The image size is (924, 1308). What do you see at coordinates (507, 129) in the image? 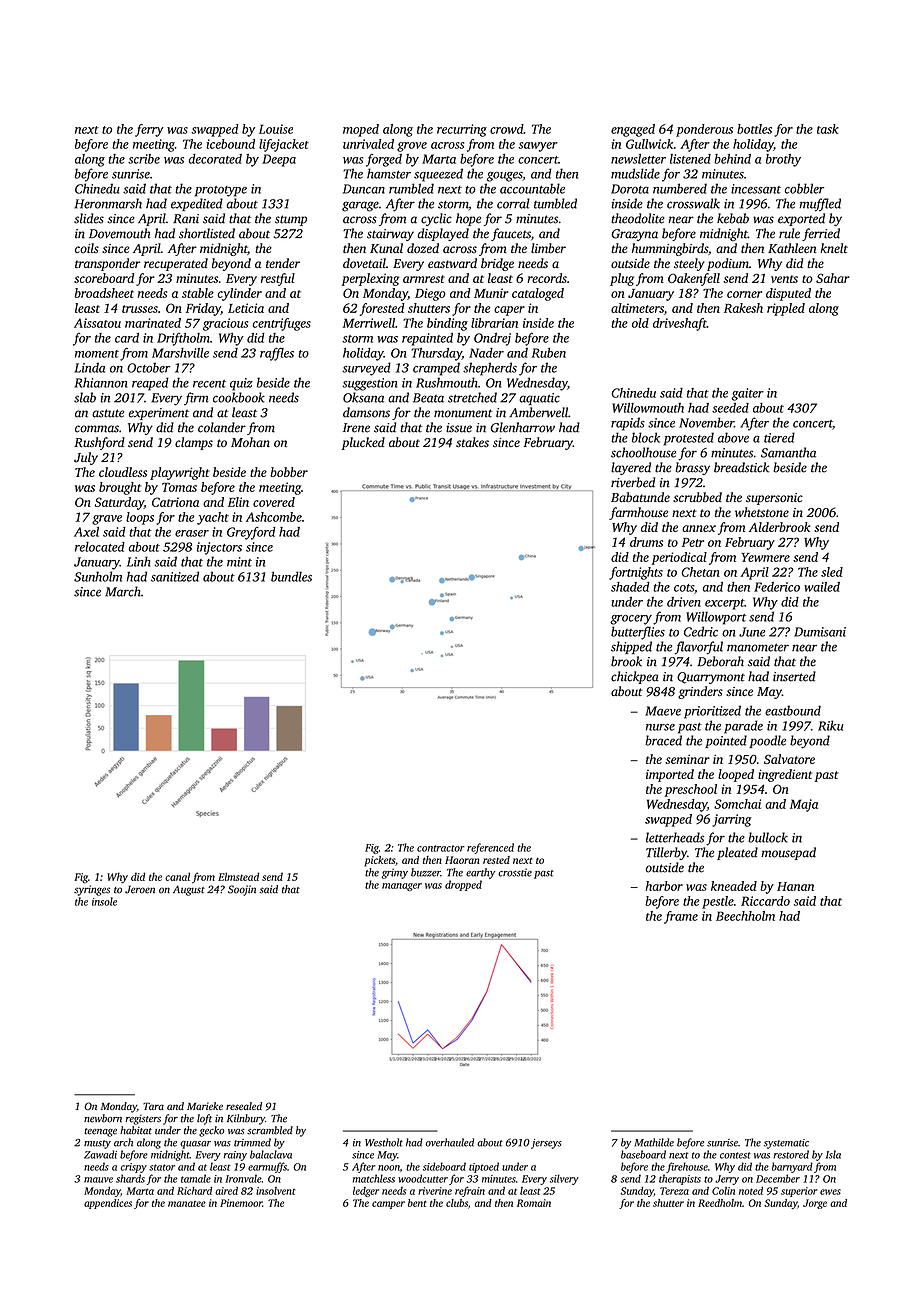
I see `crowd` at bounding box center [507, 129].
